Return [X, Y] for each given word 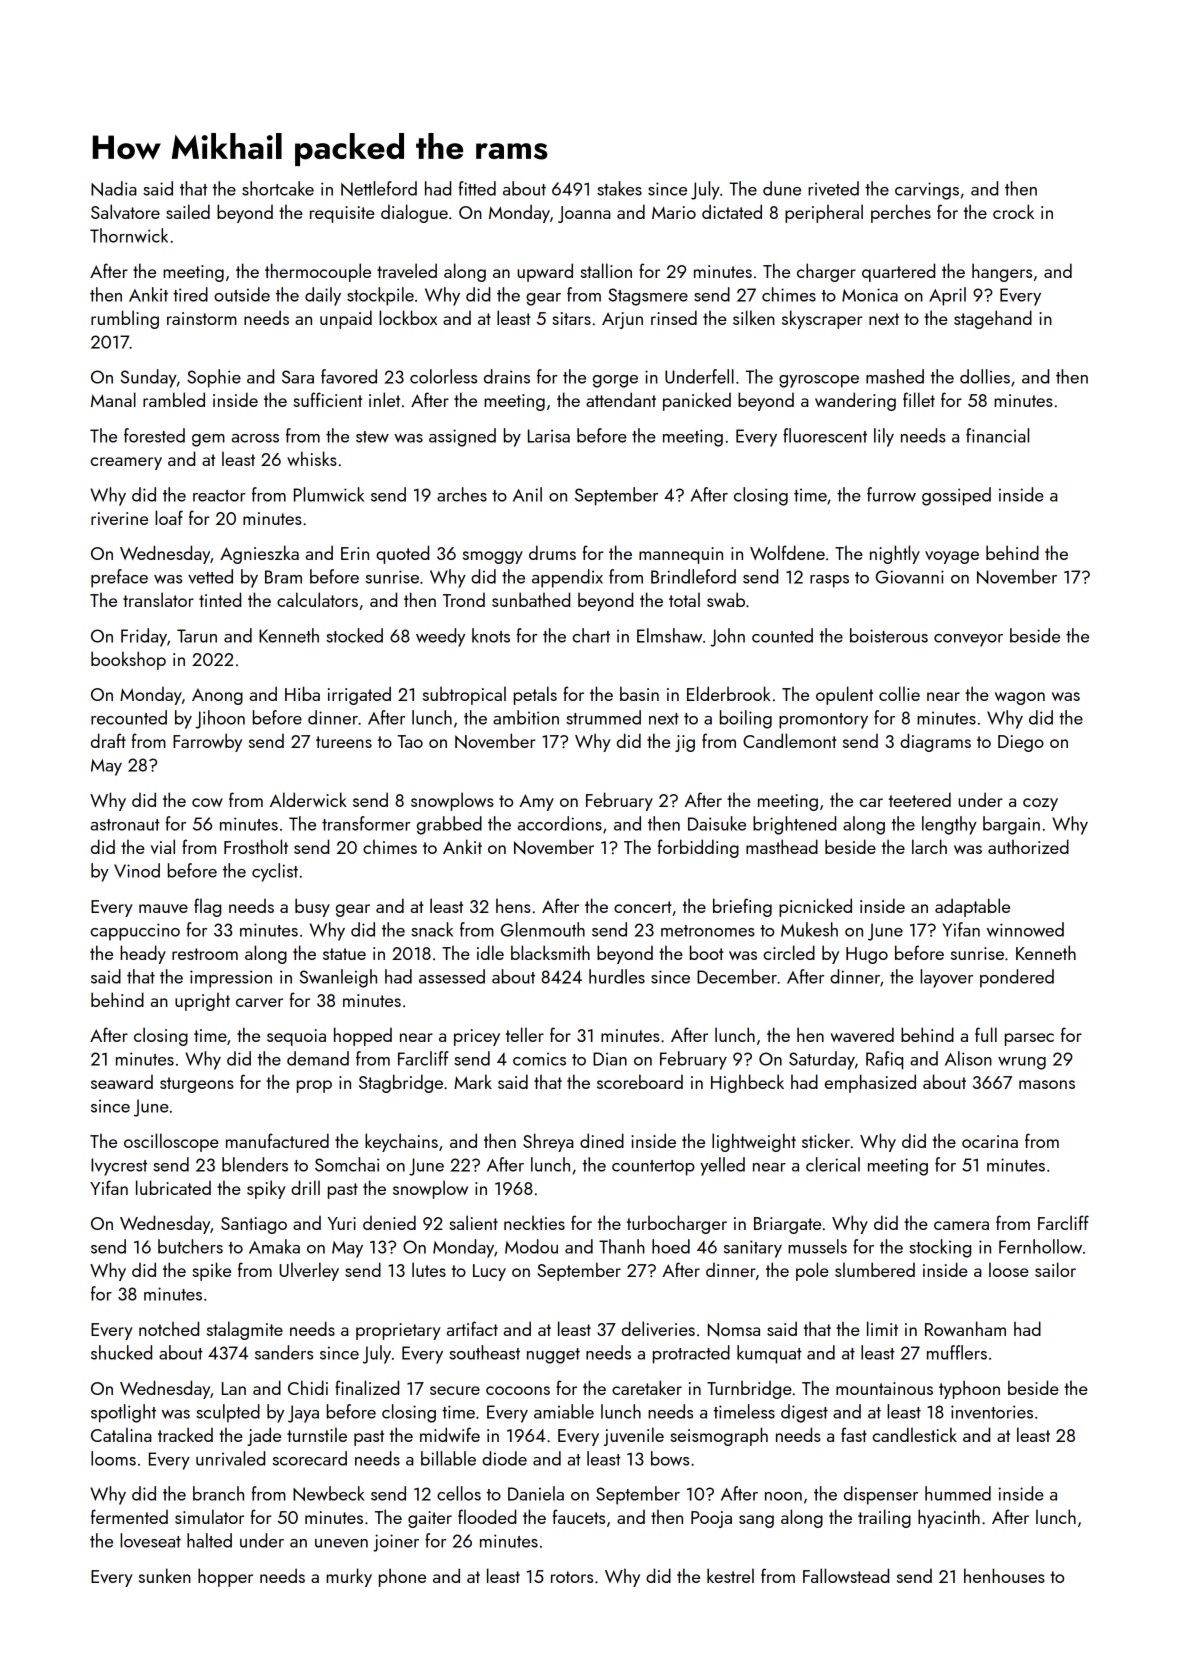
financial [997, 435]
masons [1047, 1084]
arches [462, 494]
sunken [165, 1575]
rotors [572, 1577]
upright [202, 1001]
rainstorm [202, 318]
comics [539, 1059]
